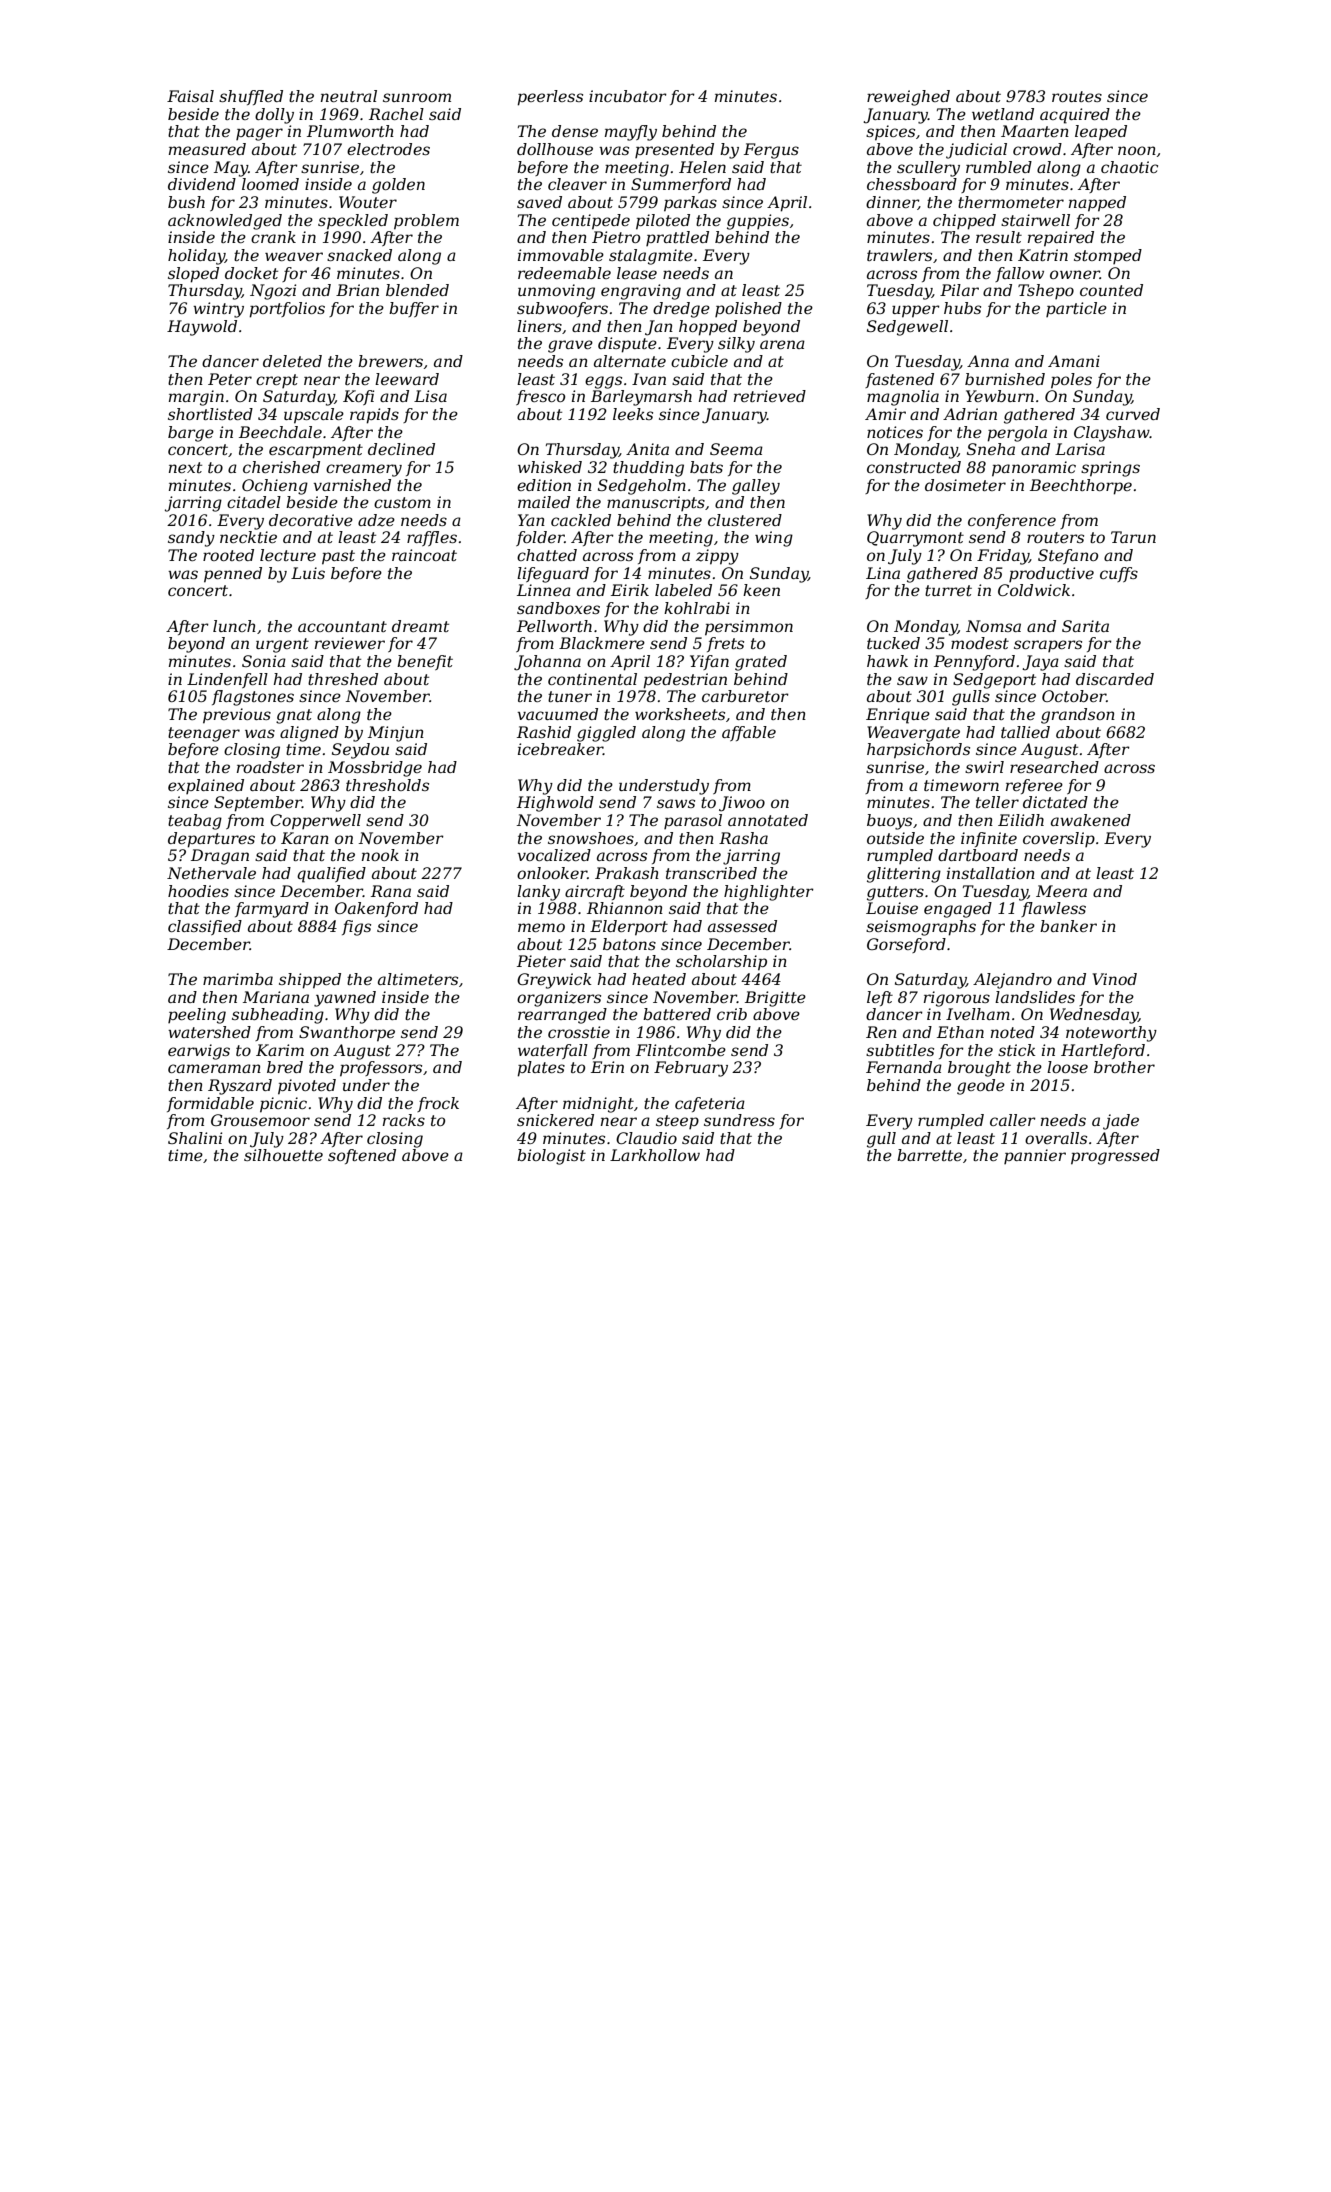 The width and height of the screenshot is (1331, 2192). What do you see at coordinates (380, 855) in the screenshot?
I see `nook` at bounding box center [380, 855].
